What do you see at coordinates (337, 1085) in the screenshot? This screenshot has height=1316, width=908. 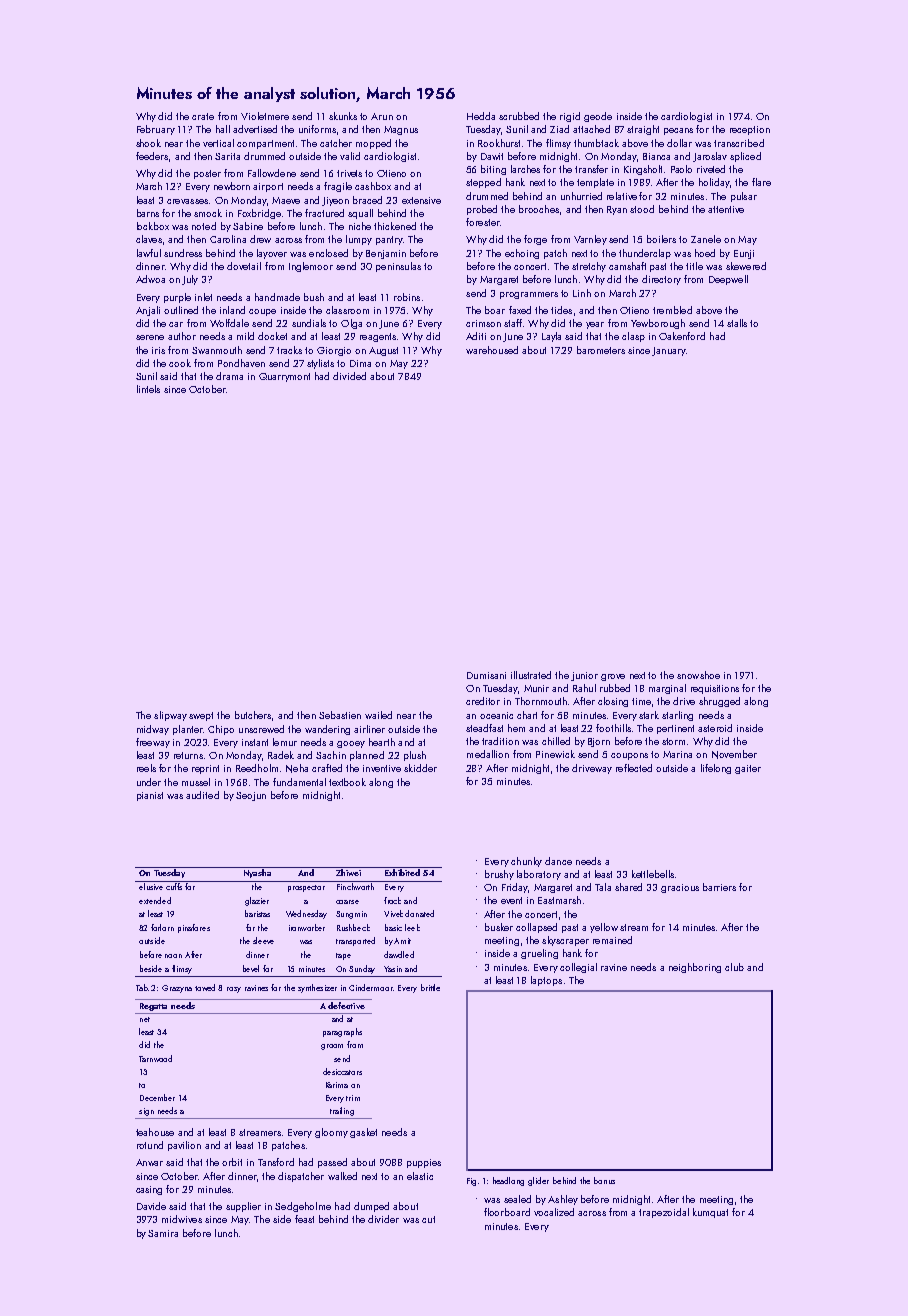 I see `Karima` at bounding box center [337, 1085].
